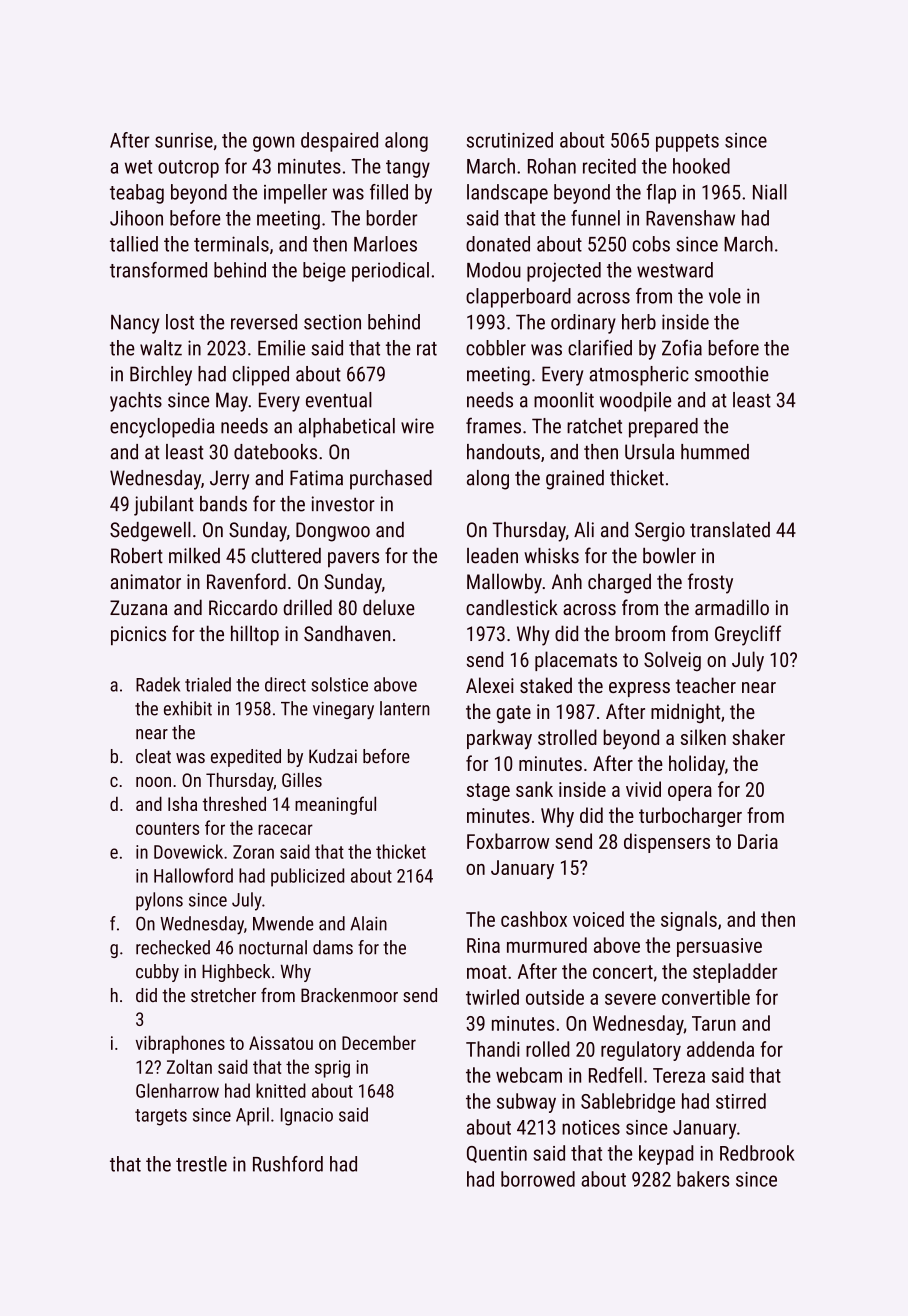 Image resolution: width=908 pixels, height=1316 pixels. What do you see at coordinates (273, 144) in the image?
I see `gown` at bounding box center [273, 144].
